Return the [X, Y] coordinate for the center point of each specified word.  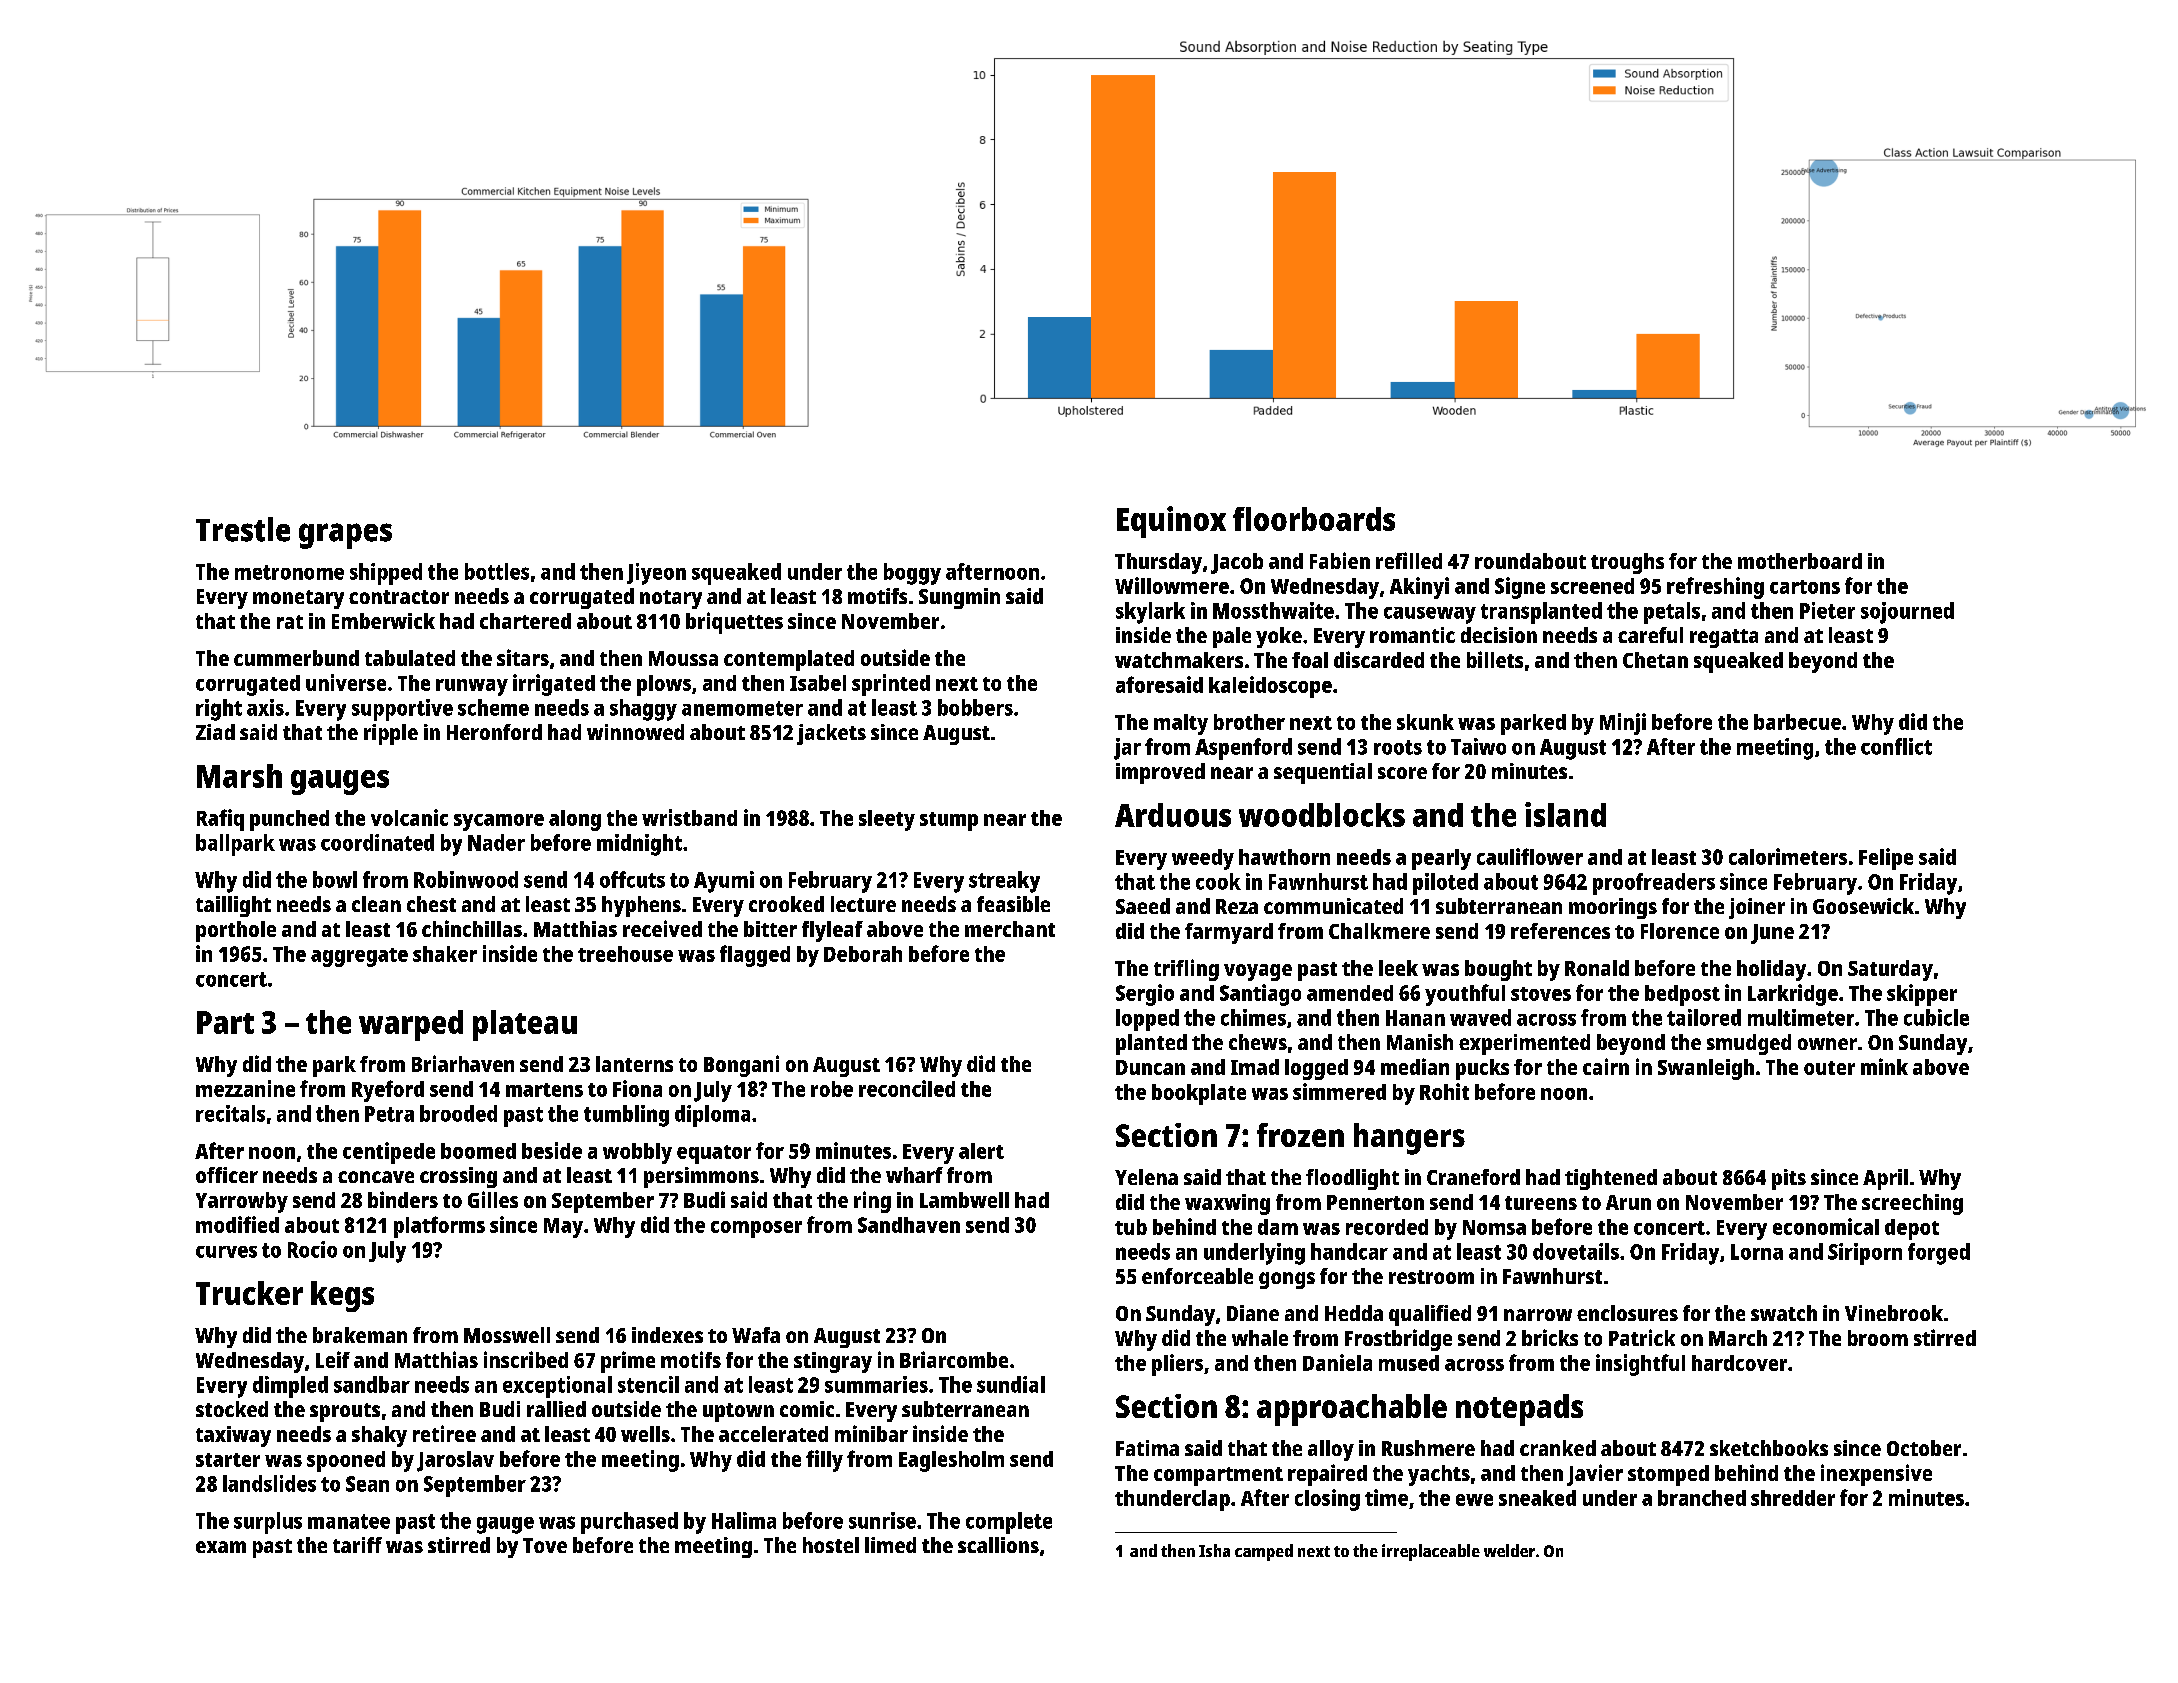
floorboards [1314, 519]
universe [346, 682]
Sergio [1145, 995]
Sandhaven [909, 1225]
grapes [345, 536]
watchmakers [1179, 660]
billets [1495, 659]
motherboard [1800, 561]
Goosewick [1863, 906]
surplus [268, 1523]
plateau [525, 1025]
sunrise [882, 1520]
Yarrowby [242, 1202]
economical [1826, 1226]
